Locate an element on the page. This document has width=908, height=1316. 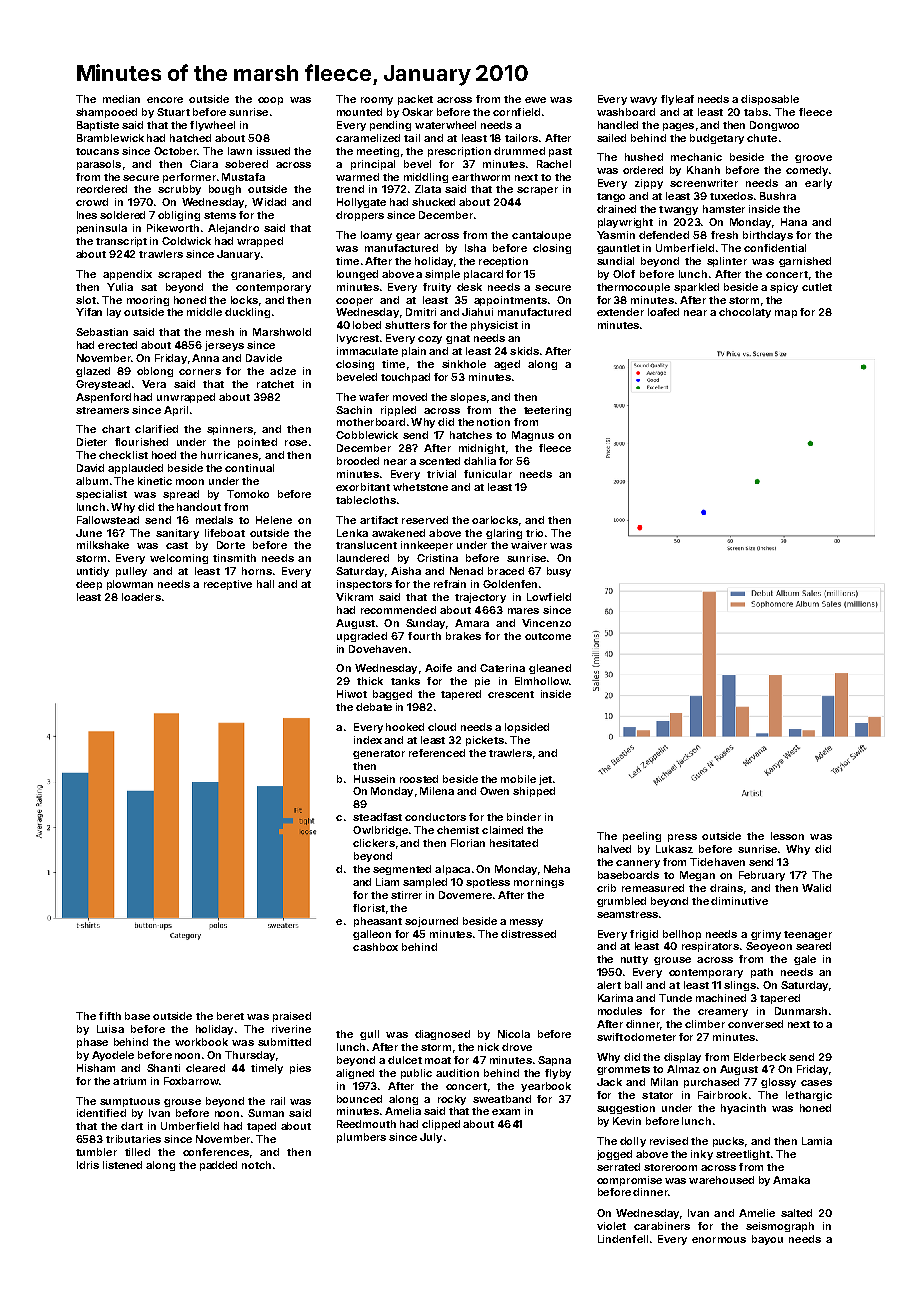
notch is located at coordinates (256, 1165).
